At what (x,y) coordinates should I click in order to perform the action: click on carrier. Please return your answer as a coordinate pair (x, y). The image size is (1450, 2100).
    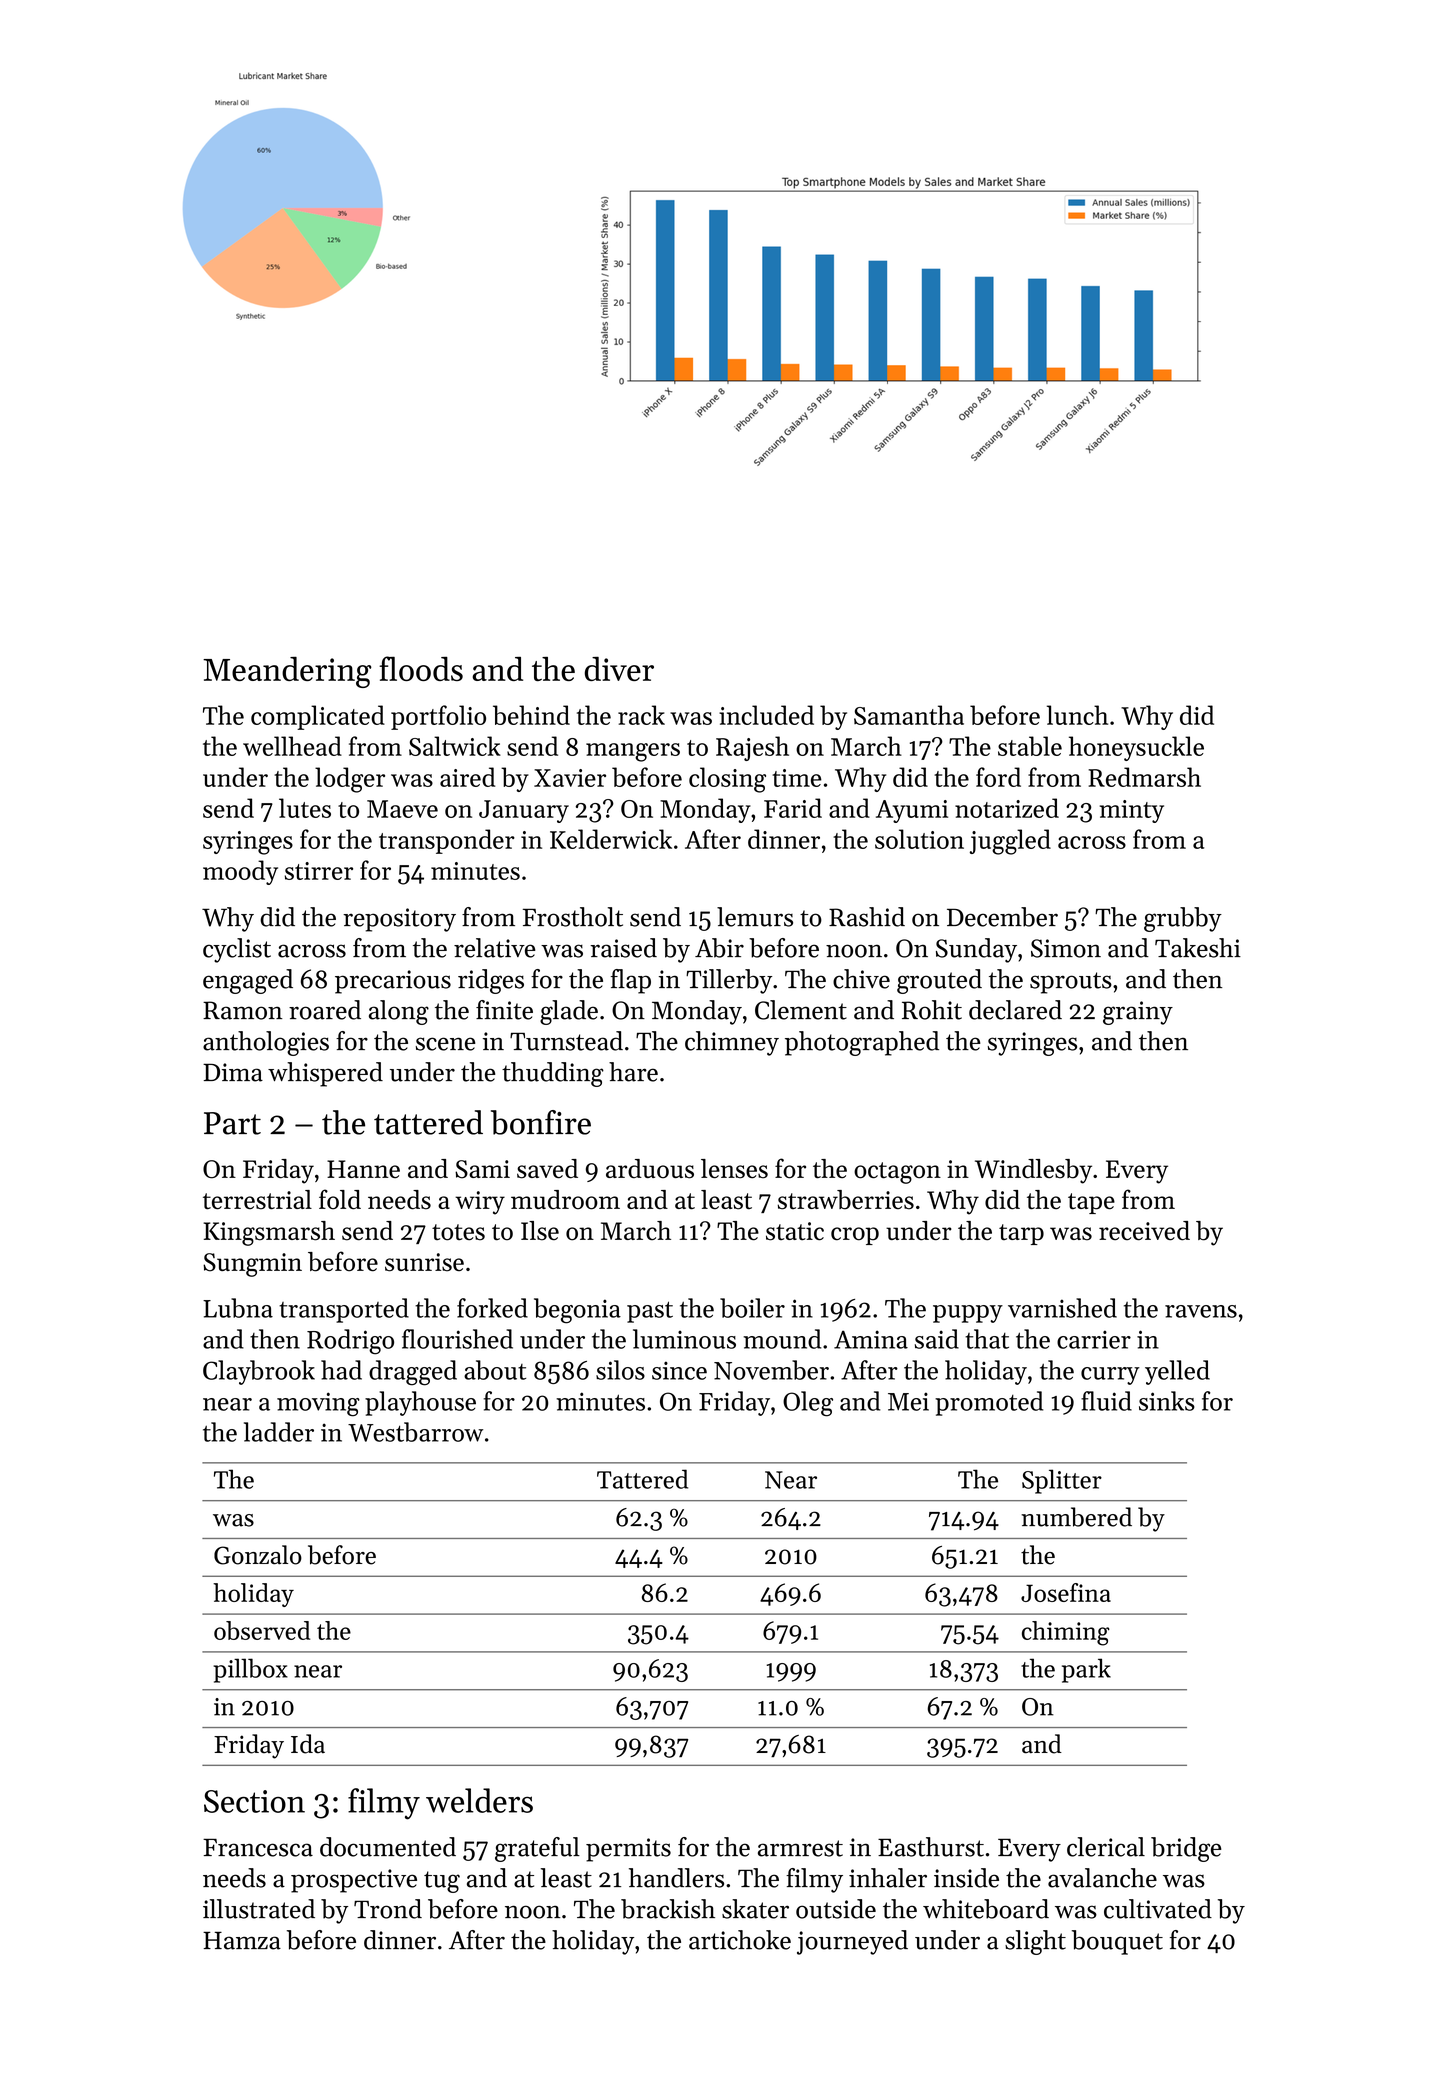
    Looking at the image, I should click on (1094, 1339).
